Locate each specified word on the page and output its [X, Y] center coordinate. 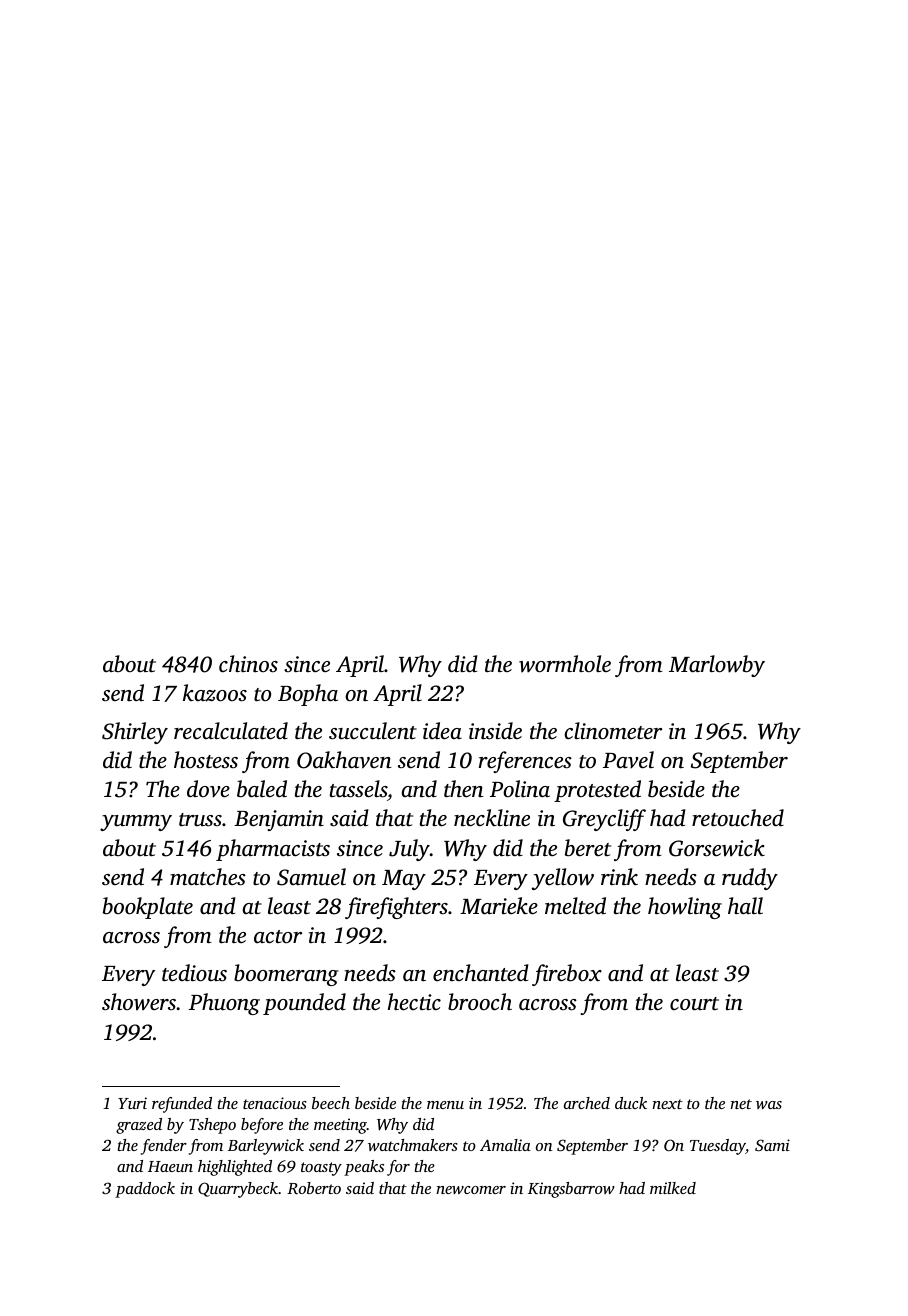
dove [208, 789]
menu [445, 1105]
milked [673, 1188]
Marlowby [717, 666]
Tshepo [212, 1126]
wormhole [565, 664]
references [525, 762]
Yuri [132, 1103]
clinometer [613, 731]
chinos [248, 664]
